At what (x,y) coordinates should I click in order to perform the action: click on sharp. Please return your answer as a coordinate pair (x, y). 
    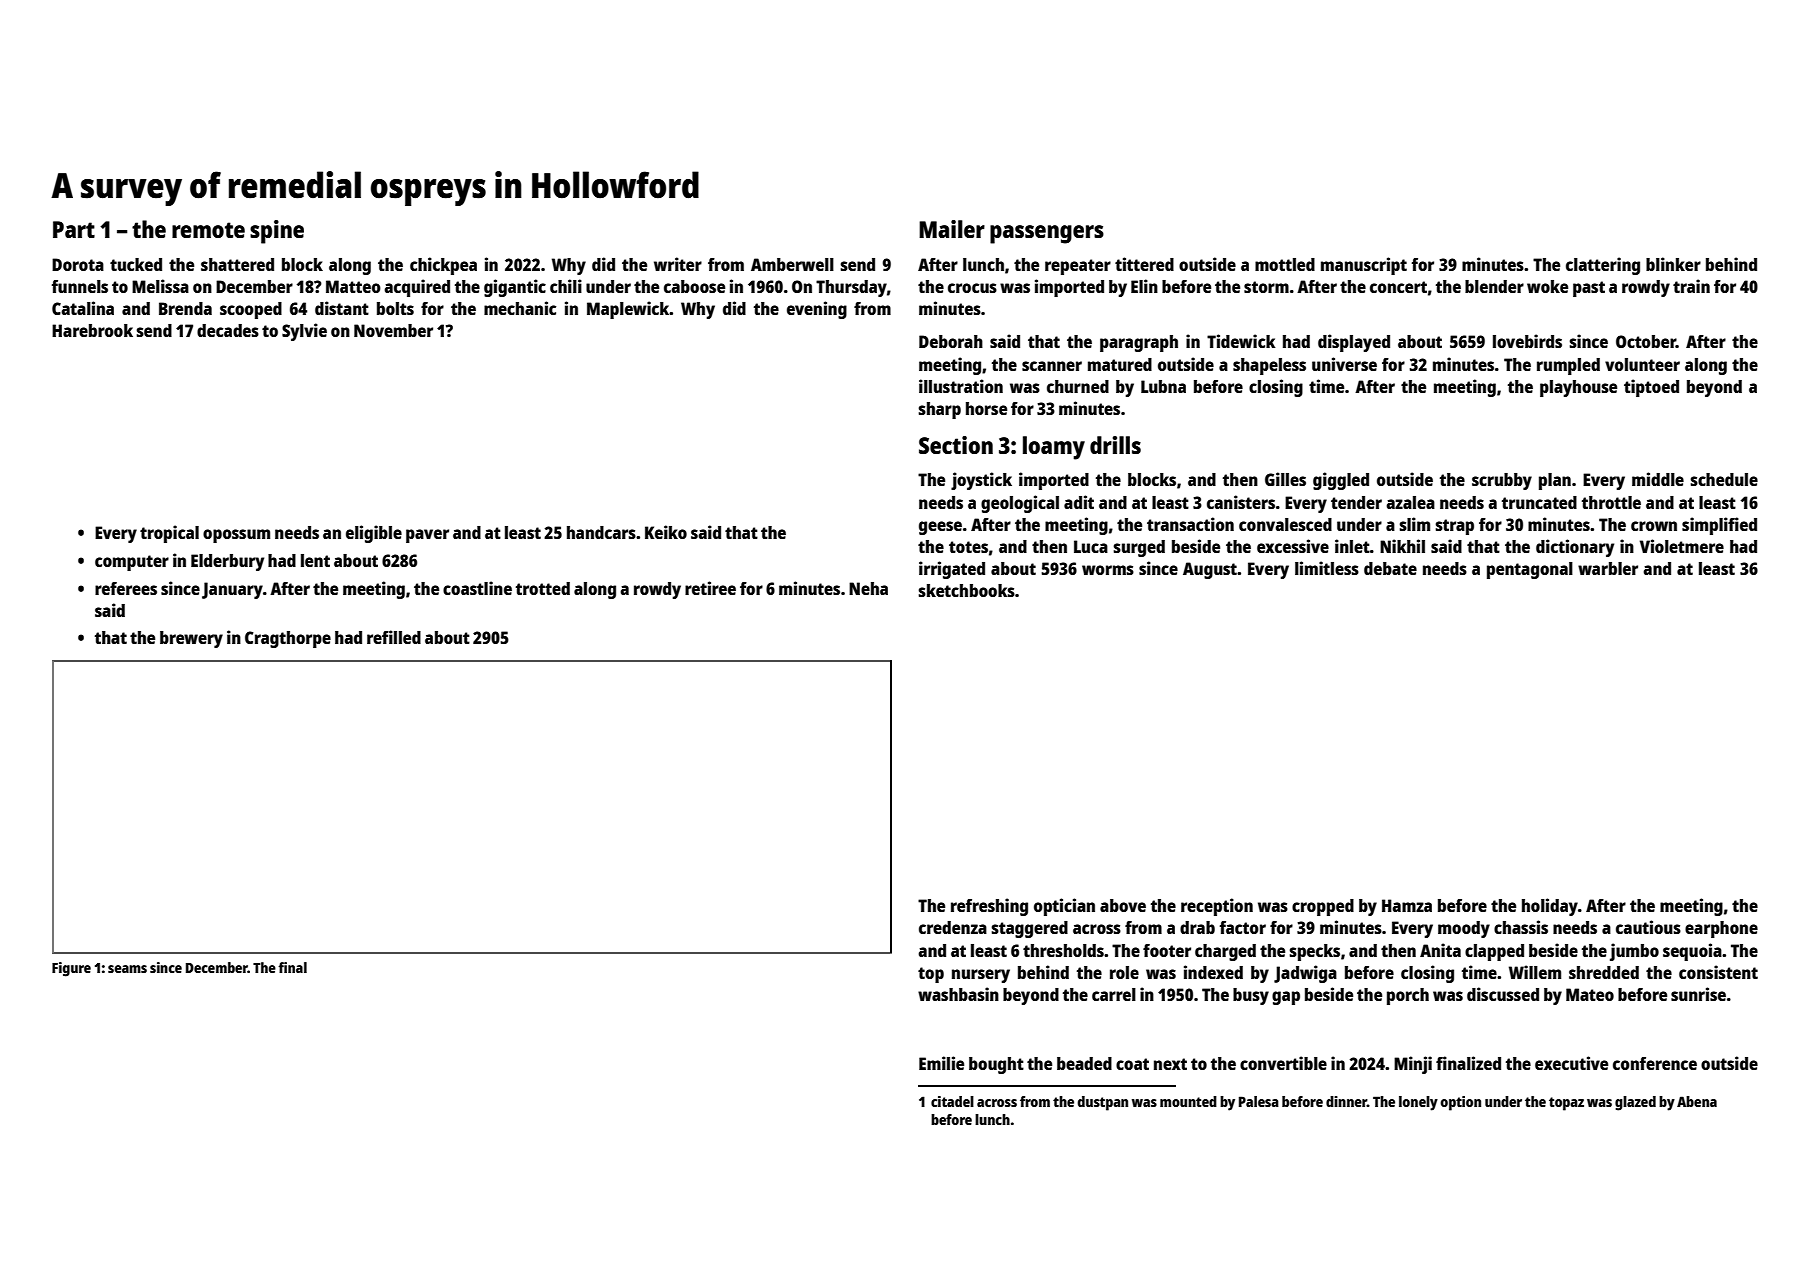
    Looking at the image, I should click on (940, 410).
